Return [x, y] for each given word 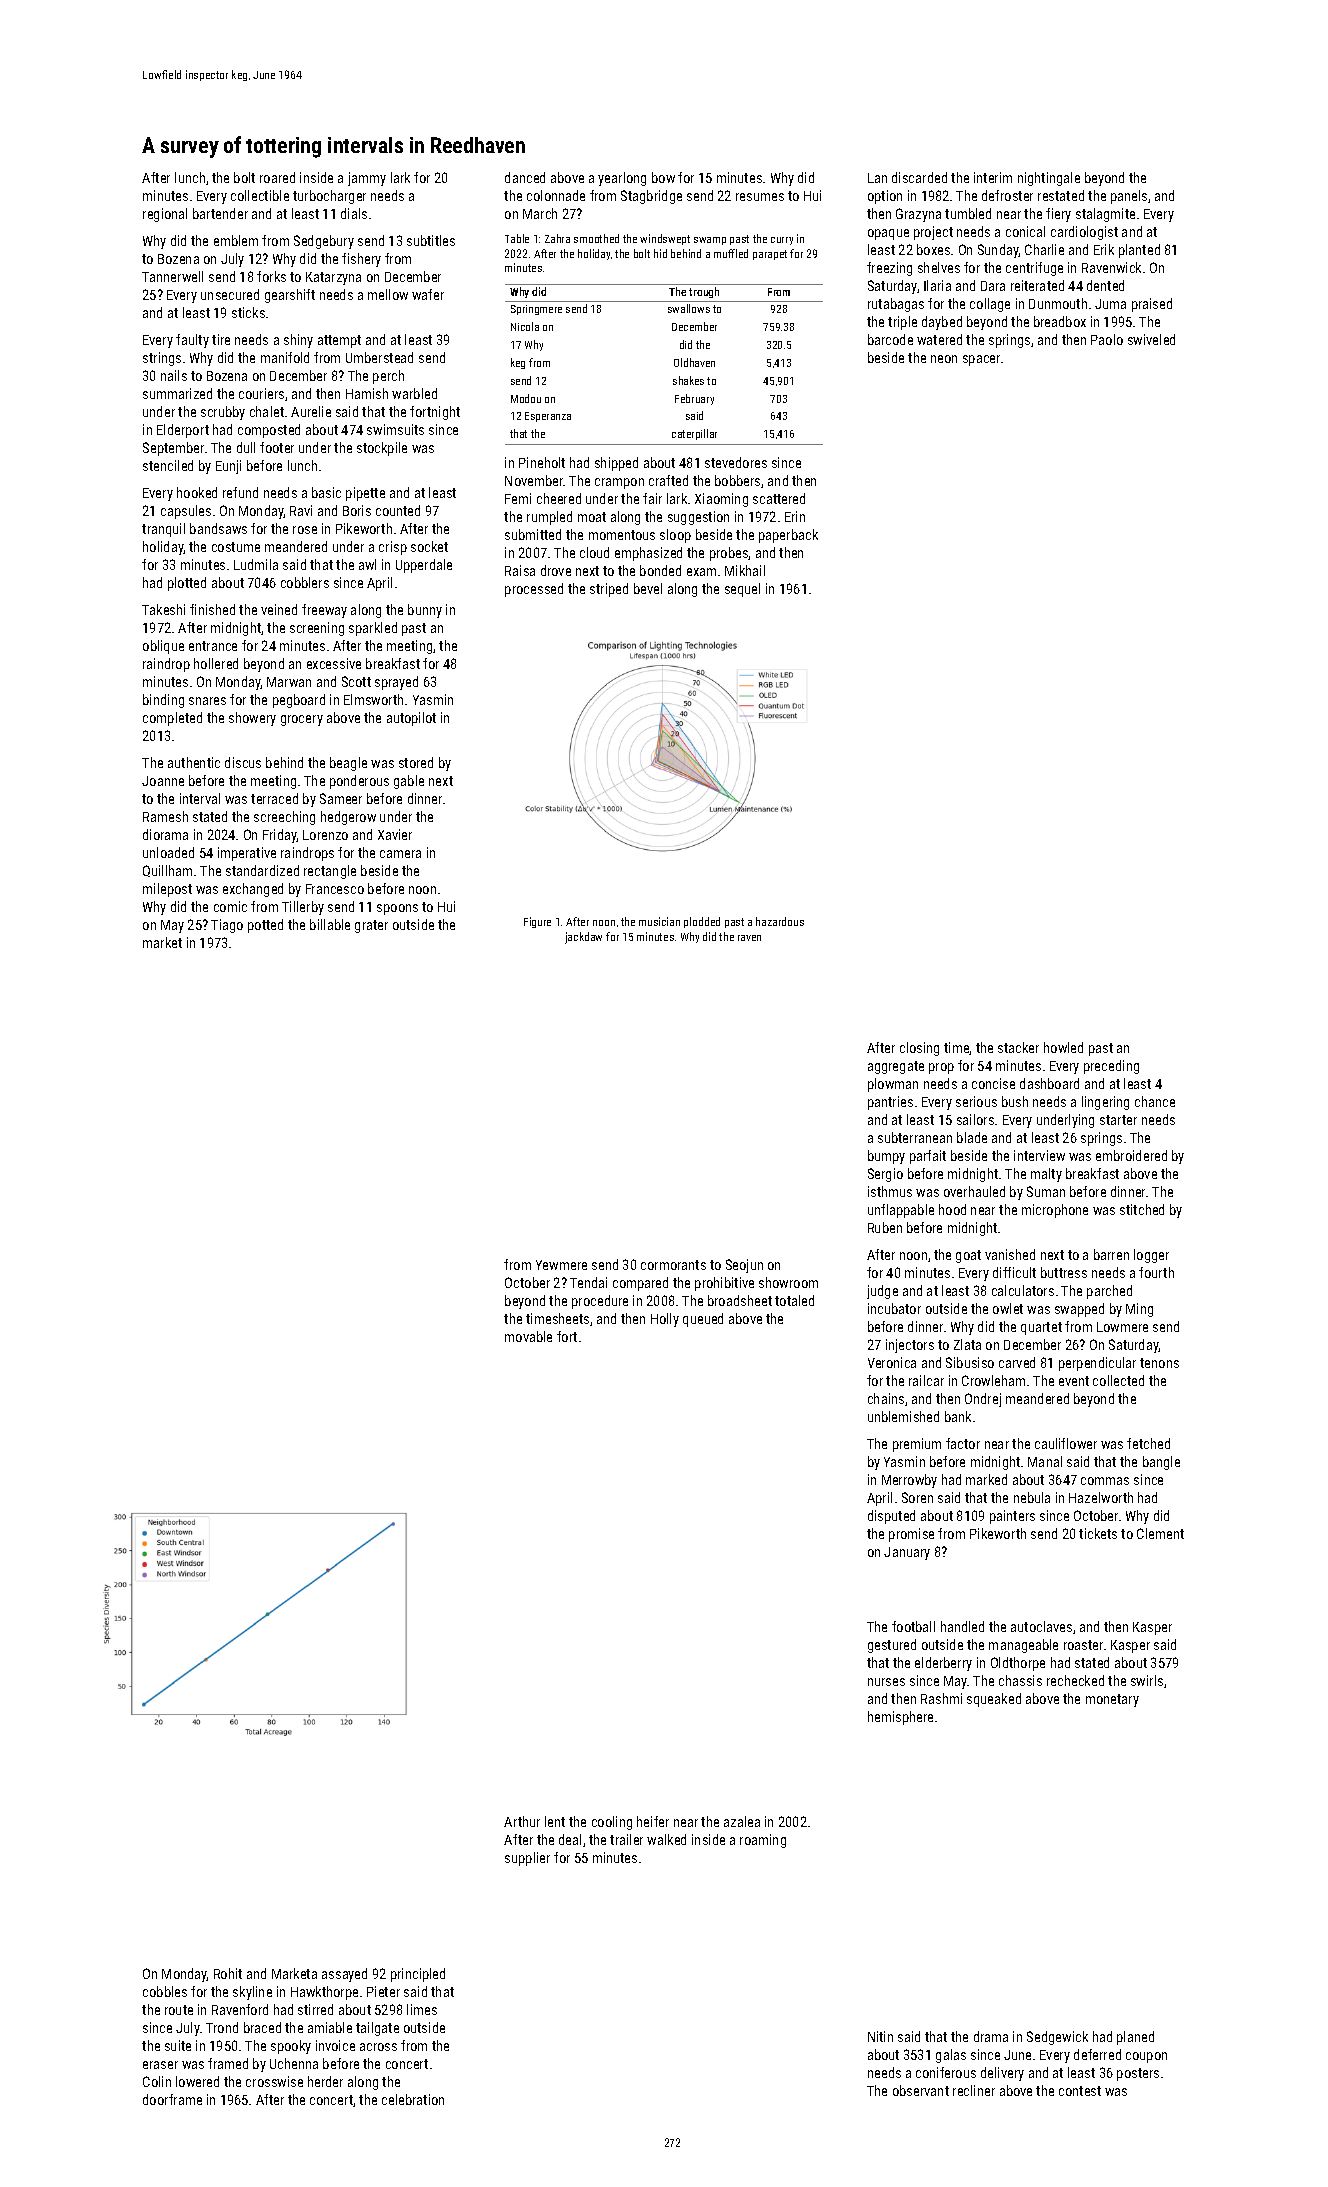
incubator [894, 1308]
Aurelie [311, 411]
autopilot [411, 719]
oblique [163, 647]
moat [592, 517]
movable [528, 1336]
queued [703, 1320]
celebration [413, 2099]
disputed [891, 1517]
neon [944, 359]
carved [1017, 1362]
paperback [788, 536]
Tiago [227, 926]
